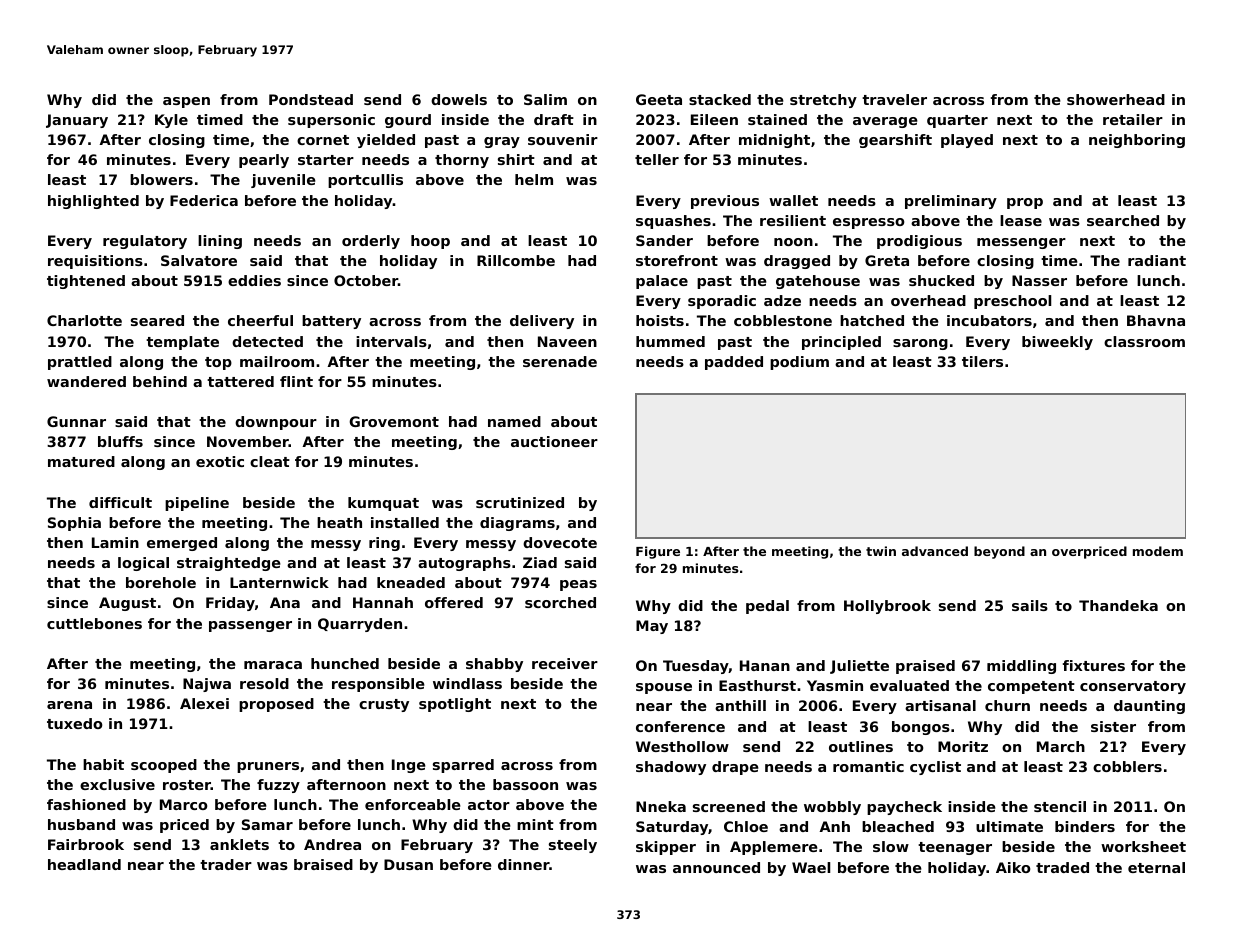 The image size is (1233, 952). What do you see at coordinates (74, 723) in the screenshot?
I see `tuxedo` at bounding box center [74, 723].
